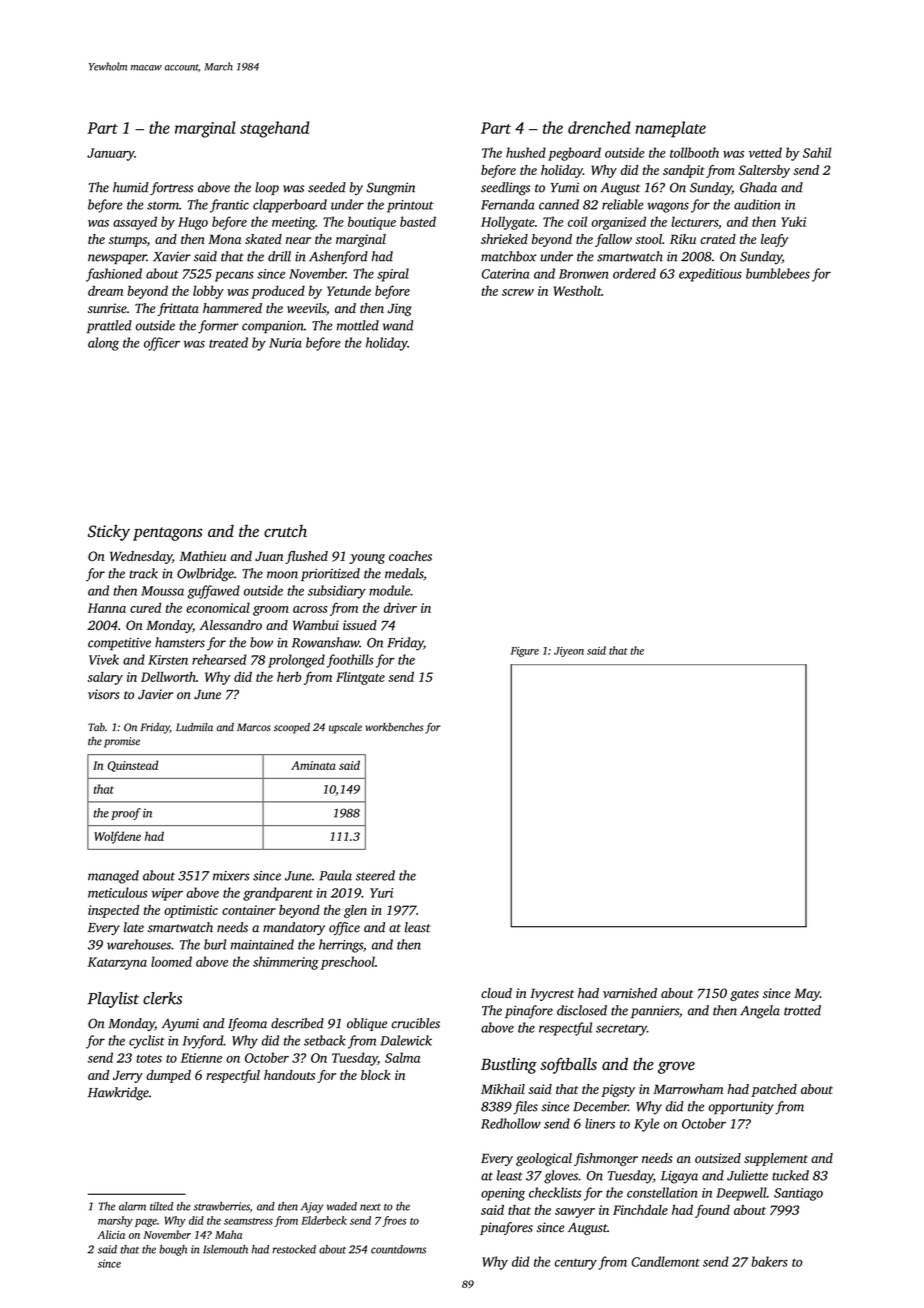 The image size is (924, 1308). What do you see at coordinates (294, 1249) in the screenshot?
I see `restocked` at bounding box center [294, 1249].
